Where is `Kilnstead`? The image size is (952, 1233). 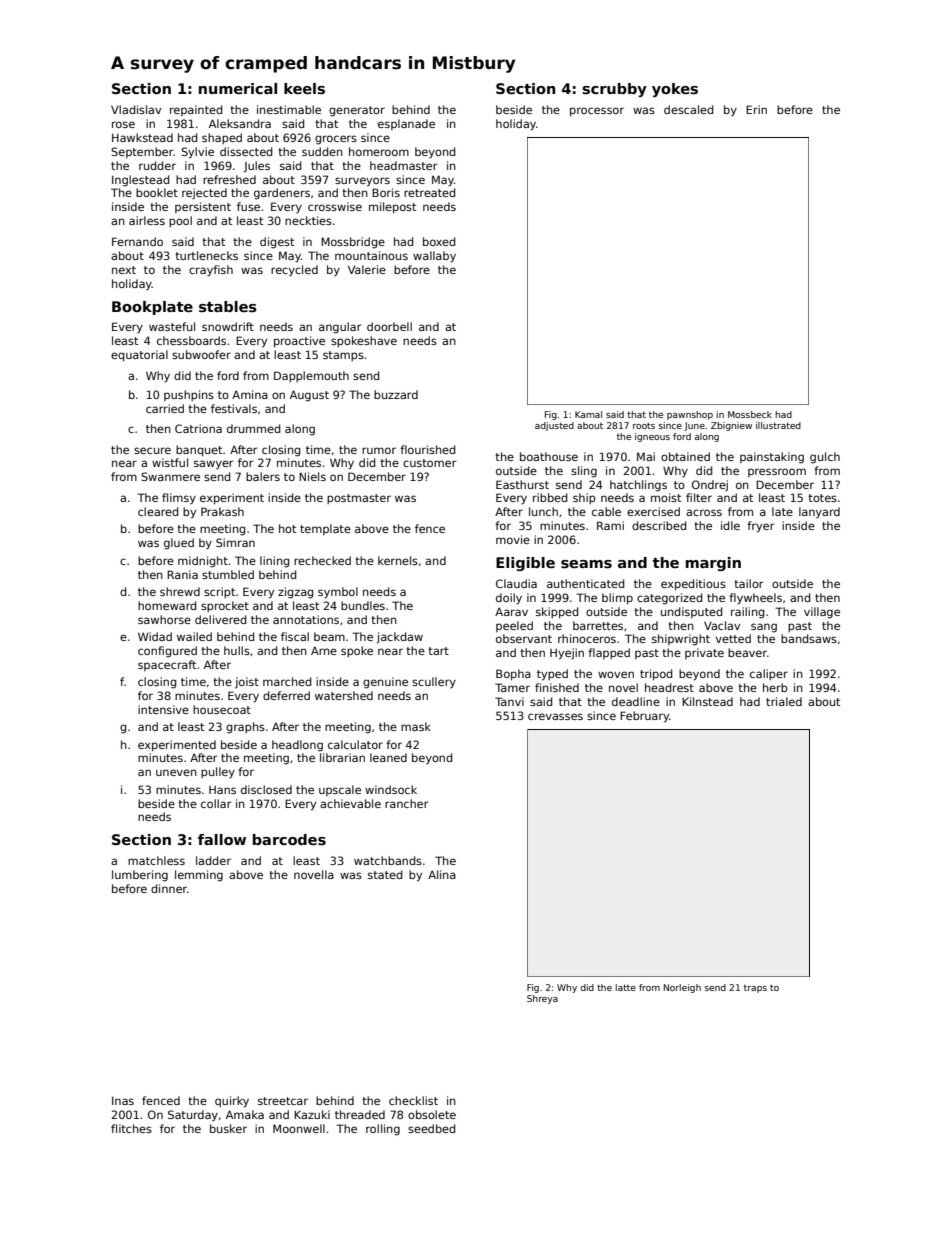
Kilnstead is located at coordinates (707, 701).
